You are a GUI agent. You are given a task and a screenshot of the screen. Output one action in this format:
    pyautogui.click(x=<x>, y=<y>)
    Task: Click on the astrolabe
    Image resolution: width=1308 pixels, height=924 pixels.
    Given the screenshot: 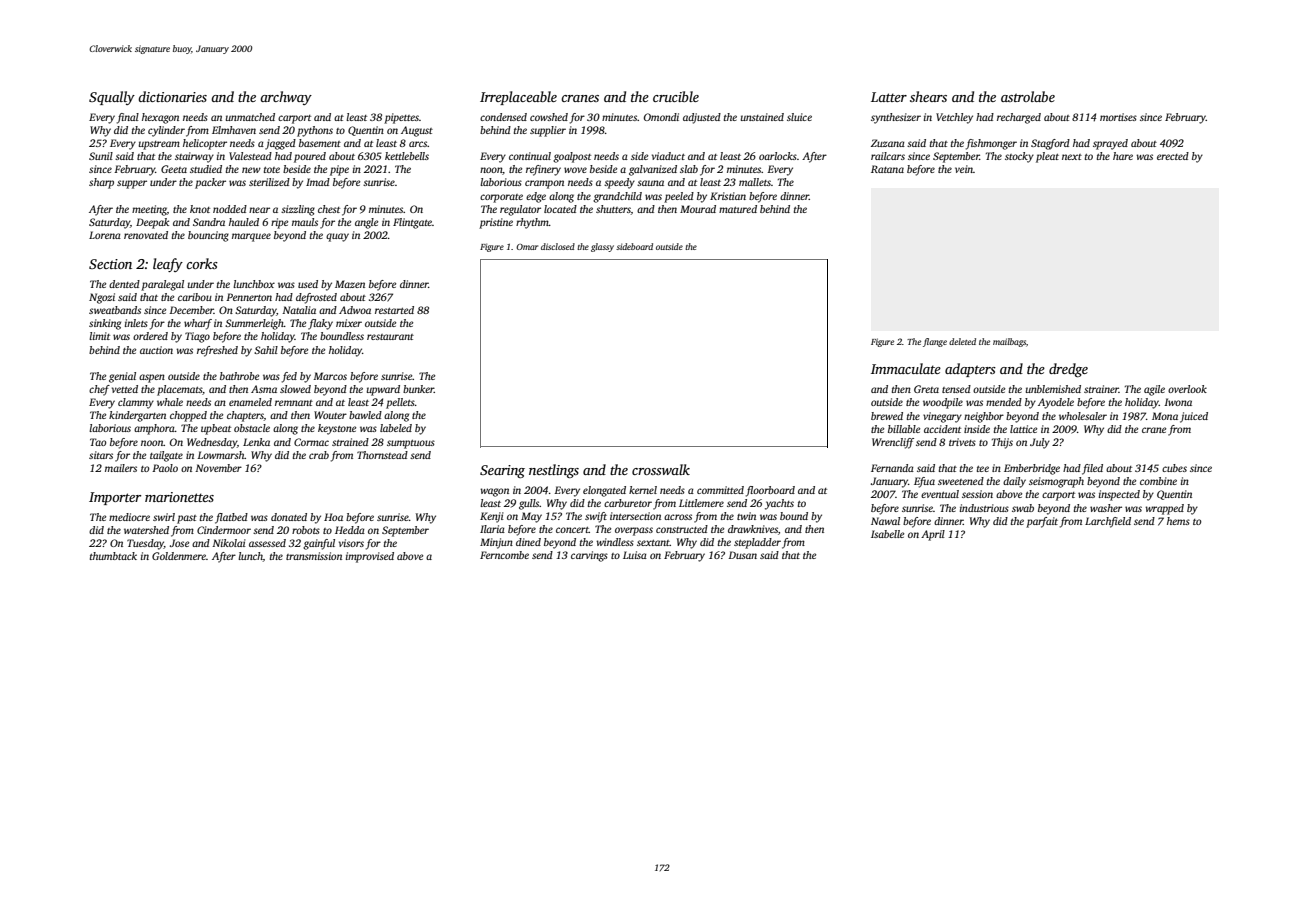 What is the action you would take?
    pyautogui.click(x=1028, y=96)
